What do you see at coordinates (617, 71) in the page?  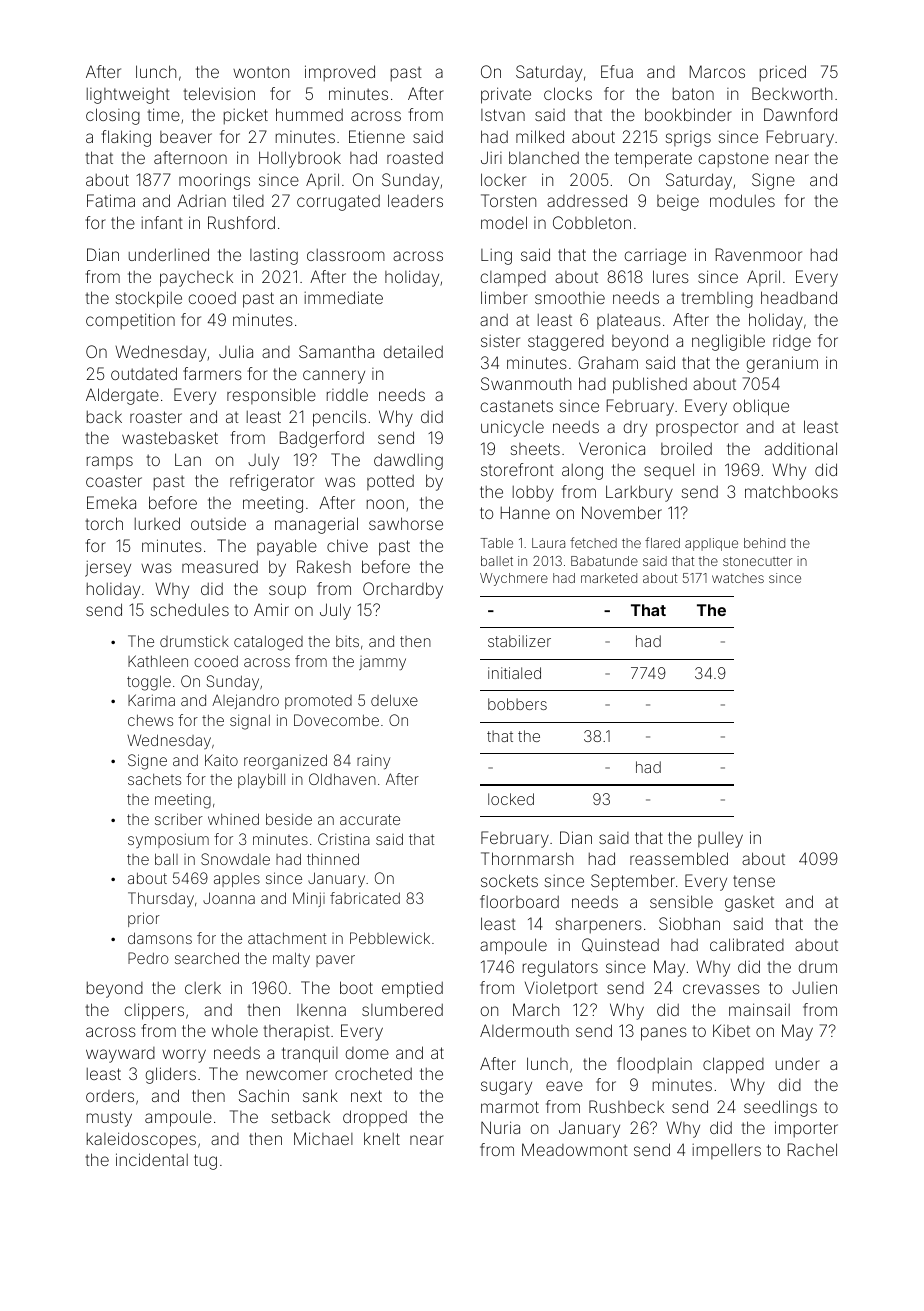 I see `Efua` at bounding box center [617, 71].
